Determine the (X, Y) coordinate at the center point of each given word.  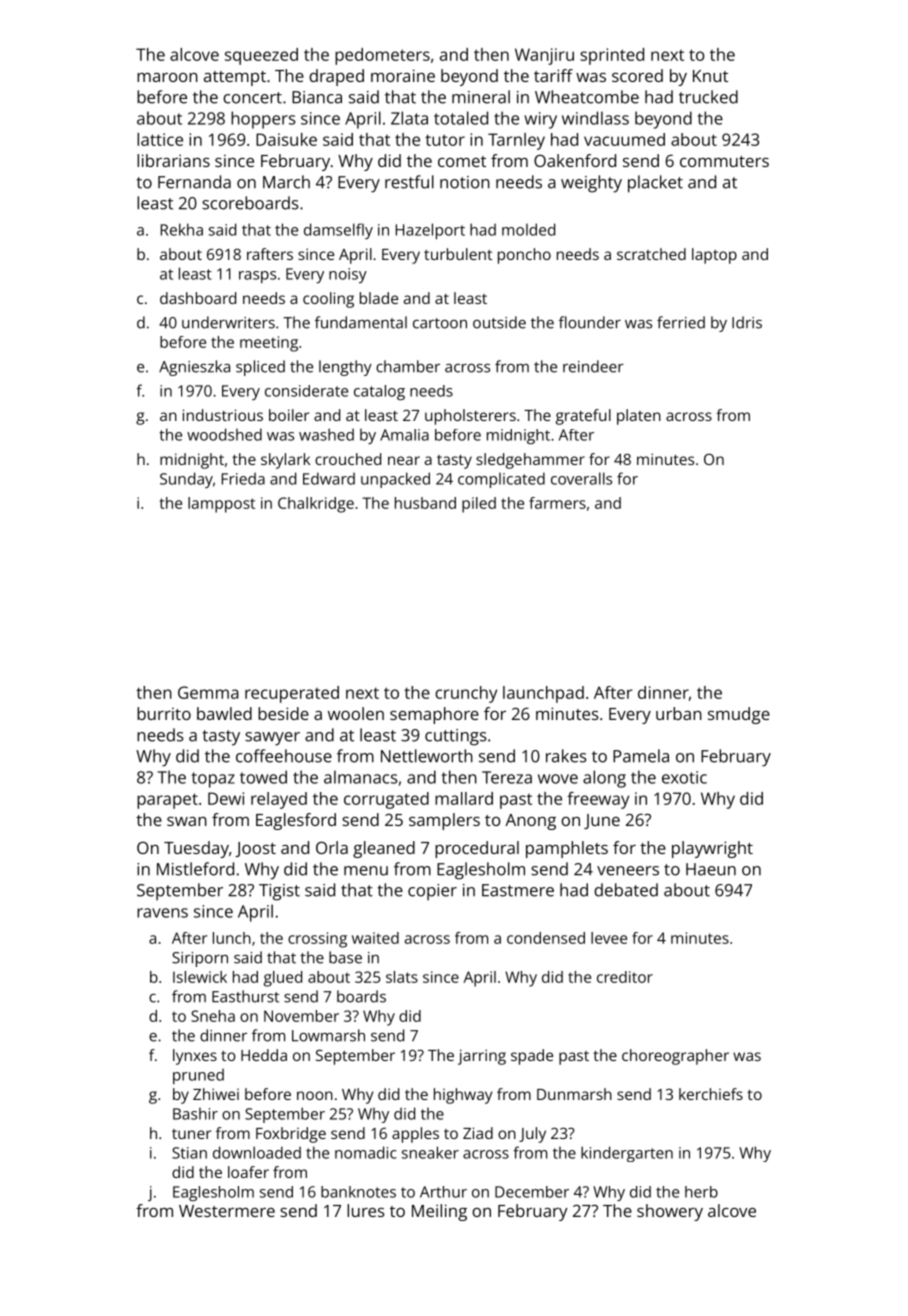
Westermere (227, 1211)
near (404, 460)
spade (532, 1057)
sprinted (612, 56)
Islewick (200, 977)
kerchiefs (711, 1094)
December (532, 1192)
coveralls (581, 478)
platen (639, 417)
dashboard (198, 298)
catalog (379, 392)
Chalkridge (316, 505)
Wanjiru (544, 56)
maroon (167, 77)
